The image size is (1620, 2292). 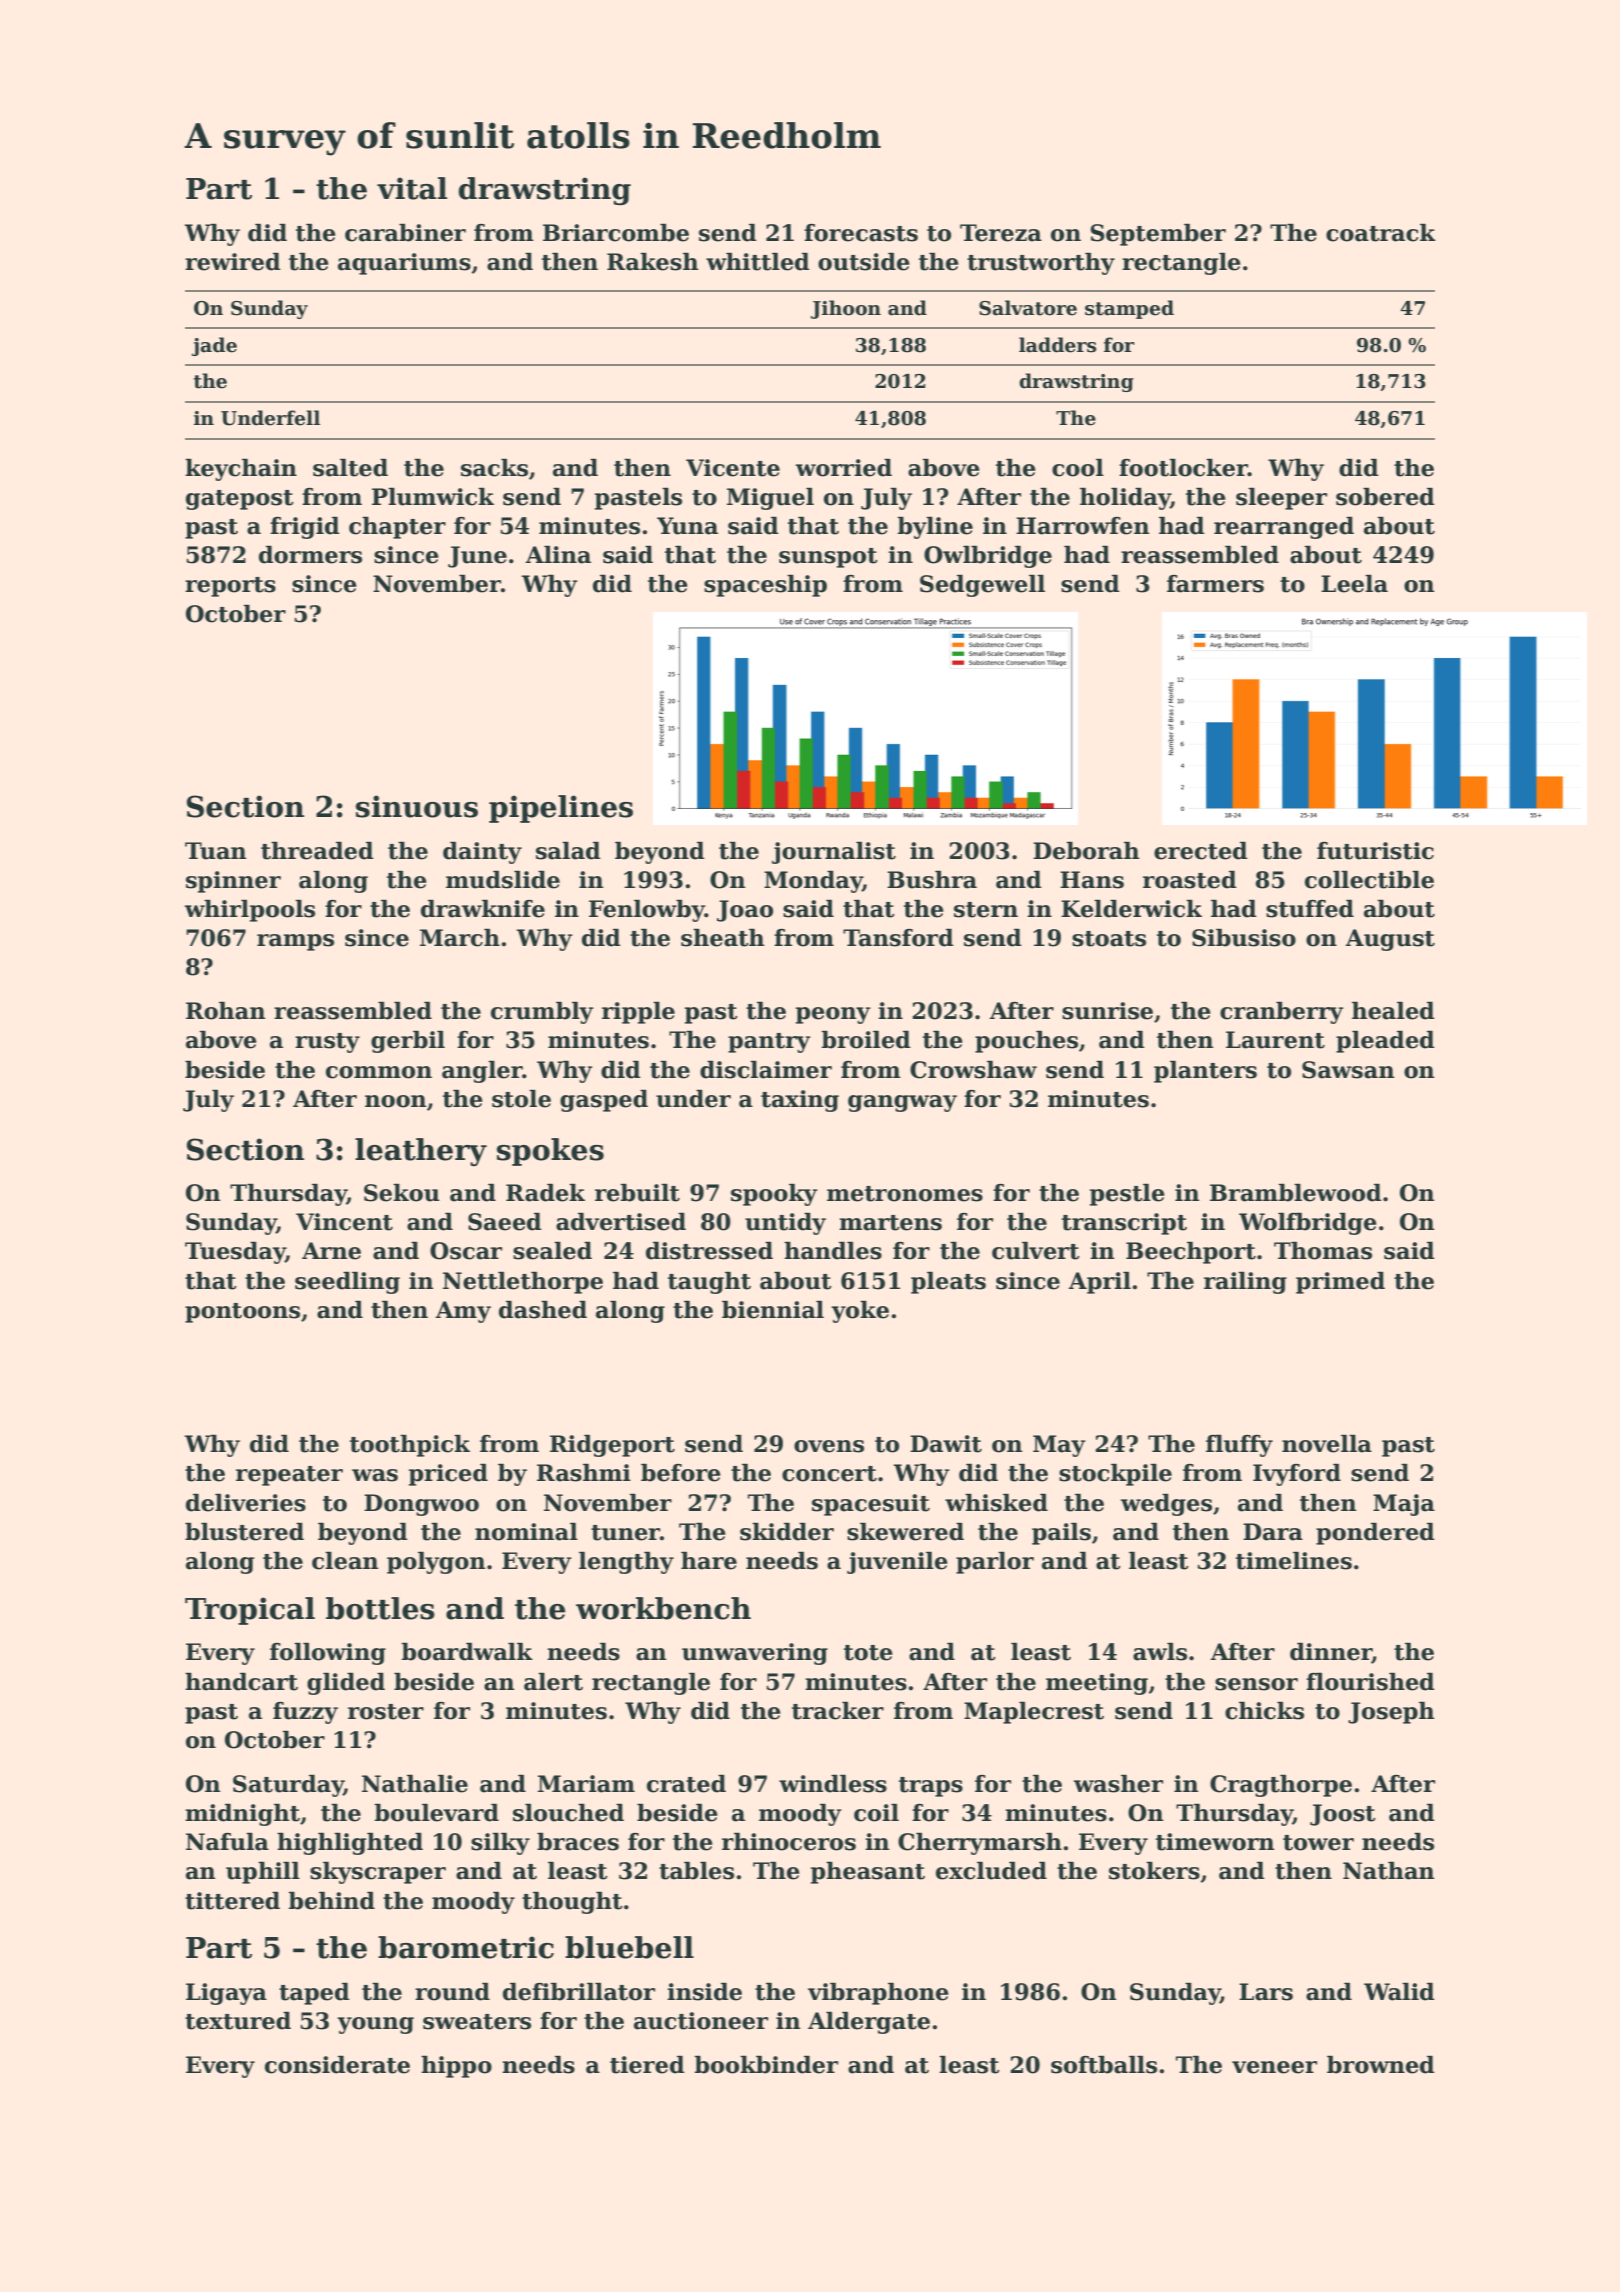 I want to click on primed, so click(x=1340, y=1283).
